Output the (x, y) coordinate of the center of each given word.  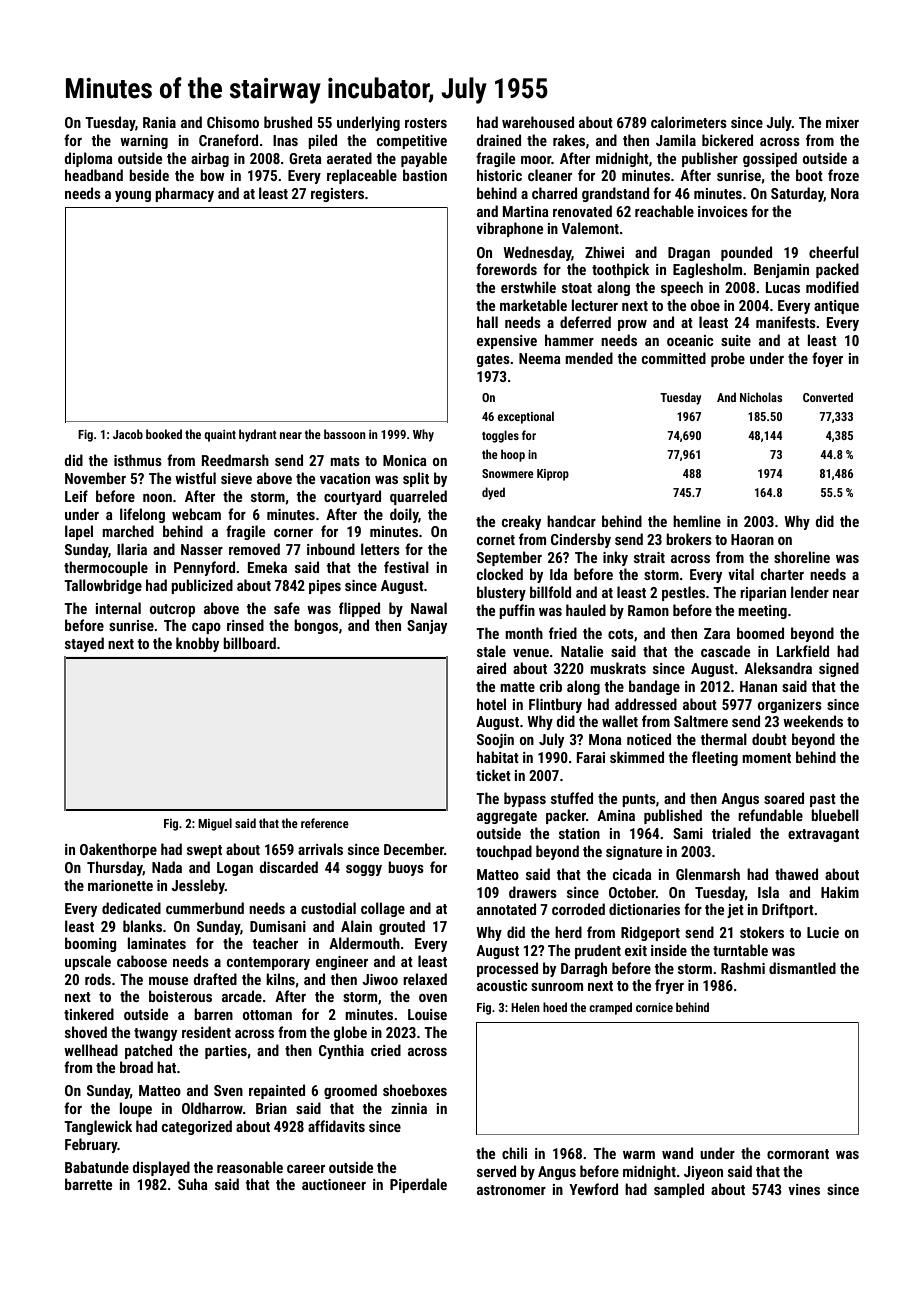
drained (499, 140)
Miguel (215, 824)
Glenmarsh (708, 874)
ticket (493, 775)
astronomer (511, 1190)
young (133, 196)
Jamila (676, 140)
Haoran (752, 539)
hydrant (258, 435)
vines (804, 1189)
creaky (521, 522)
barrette (88, 1184)
